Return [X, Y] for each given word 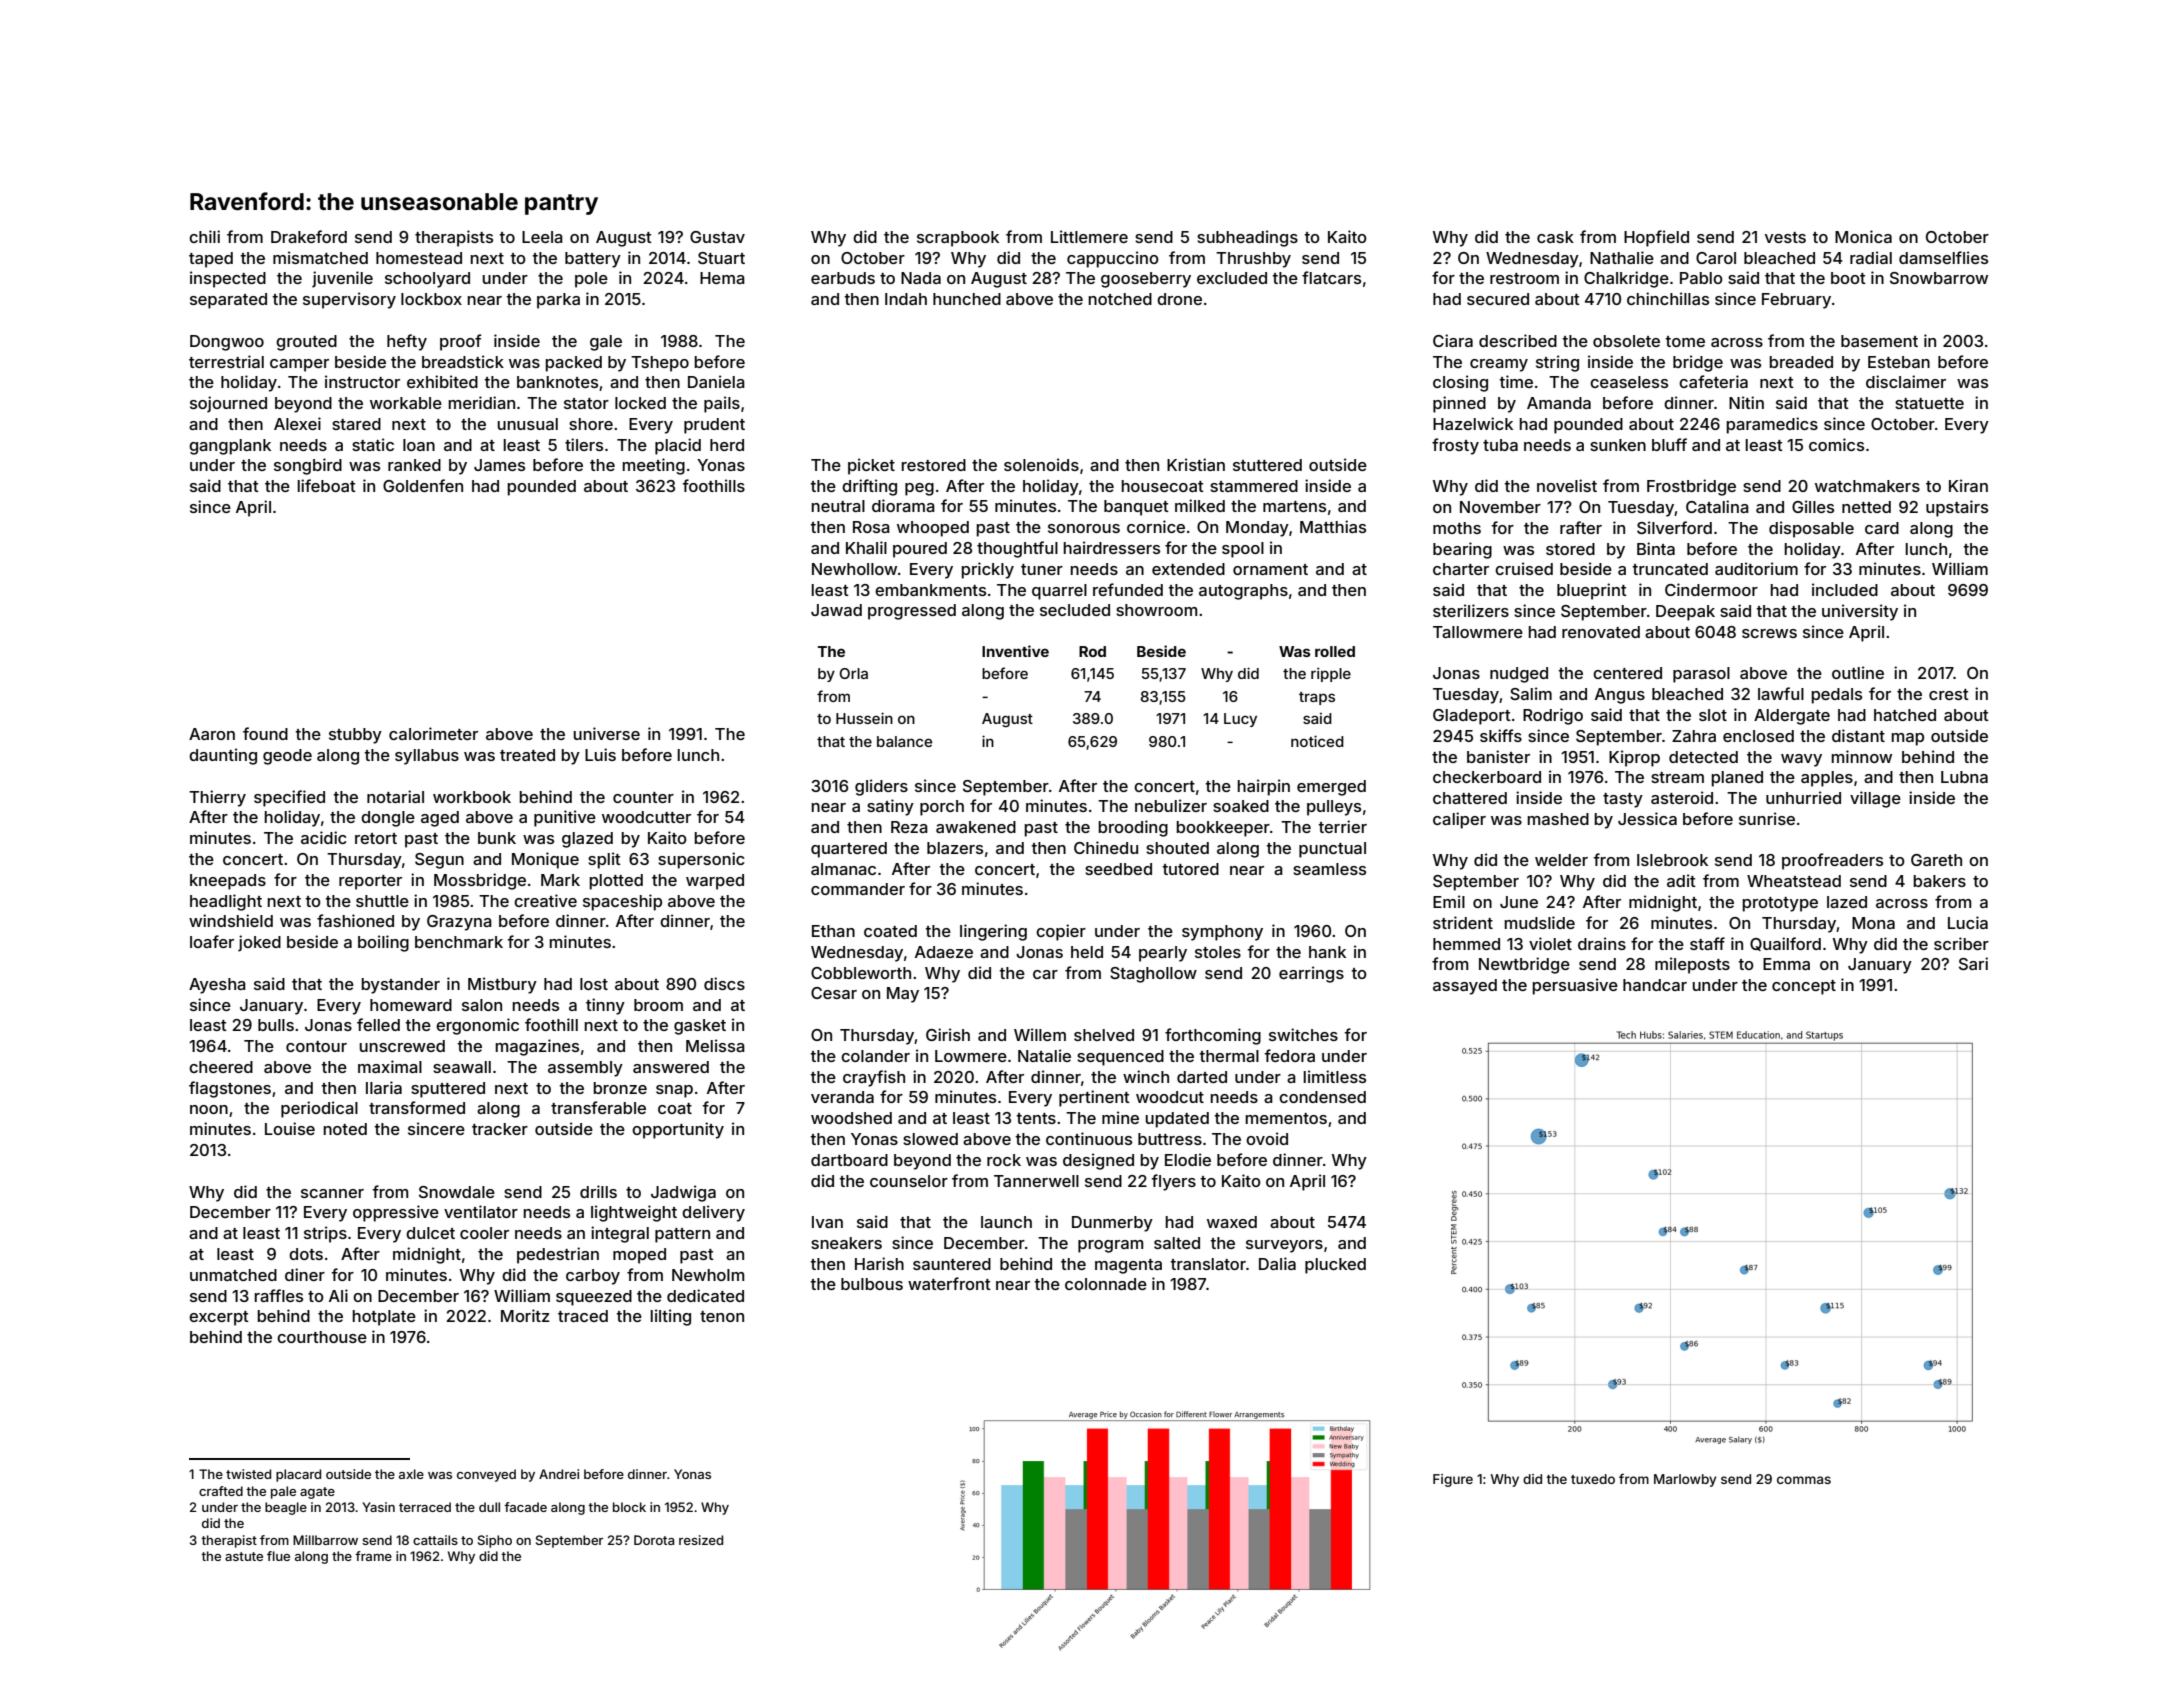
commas [1804, 1480]
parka [558, 301]
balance [904, 741]
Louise [290, 1128]
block [629, 1507]
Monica [1863, 236]
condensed [1322, 1097]
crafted [221, 1491]
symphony [1222, 933]
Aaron [212, 734]
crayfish [874, 1078]
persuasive [1575, 986]
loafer [212, 941]
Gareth [1936, 860]
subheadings [1247, 238]
